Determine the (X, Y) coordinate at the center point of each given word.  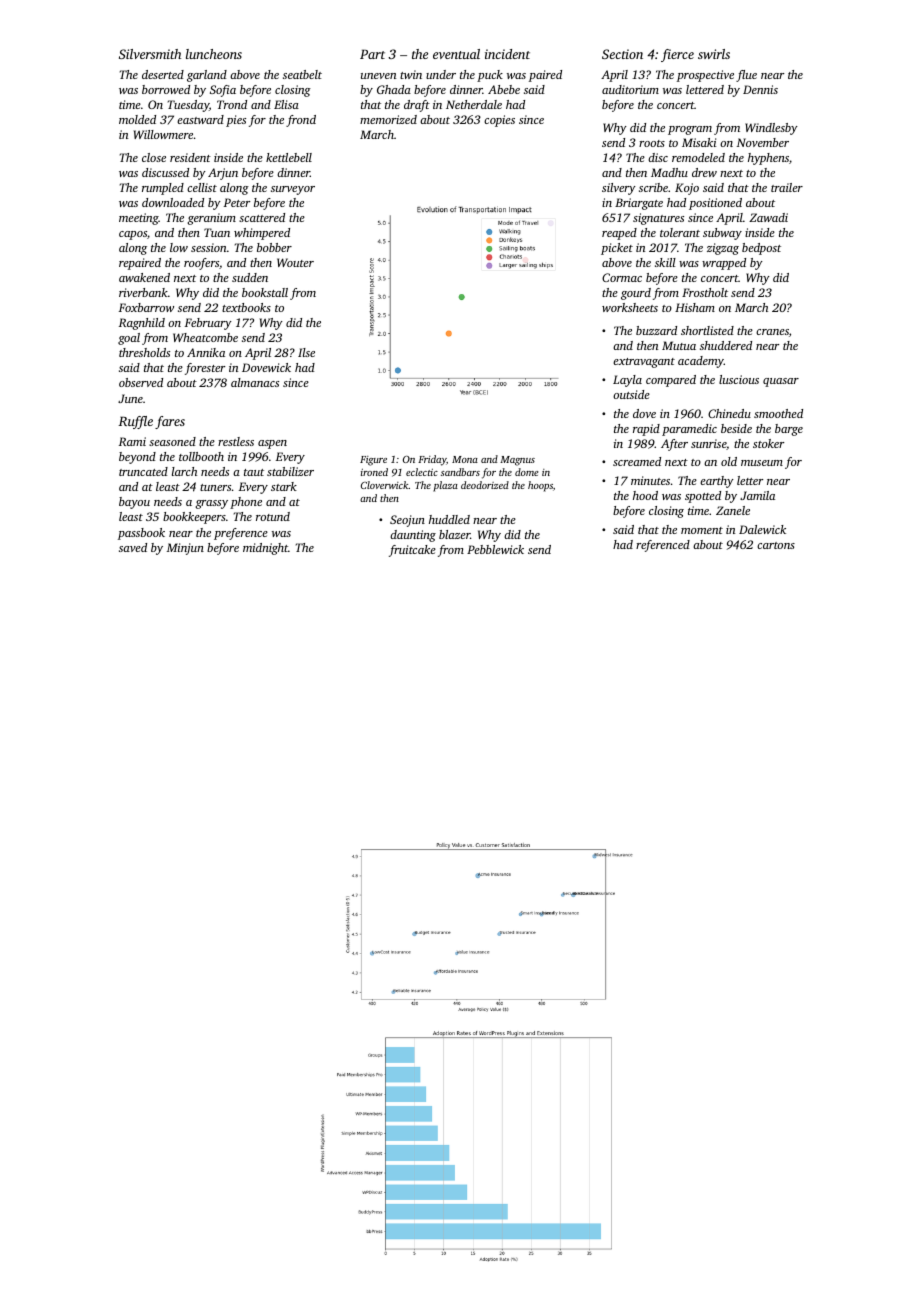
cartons (776, 545)
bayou (134, 503)
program (690, 130)
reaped (619, 234)
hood (645, 495)
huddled (449, 519)
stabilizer (290, 471)
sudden (250, 277)
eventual (456, 54)
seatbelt (302, 74)
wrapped (724, 264)
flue (746, 76)
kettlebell (289, 157)
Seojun (407, 521)
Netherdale (474, 104)
